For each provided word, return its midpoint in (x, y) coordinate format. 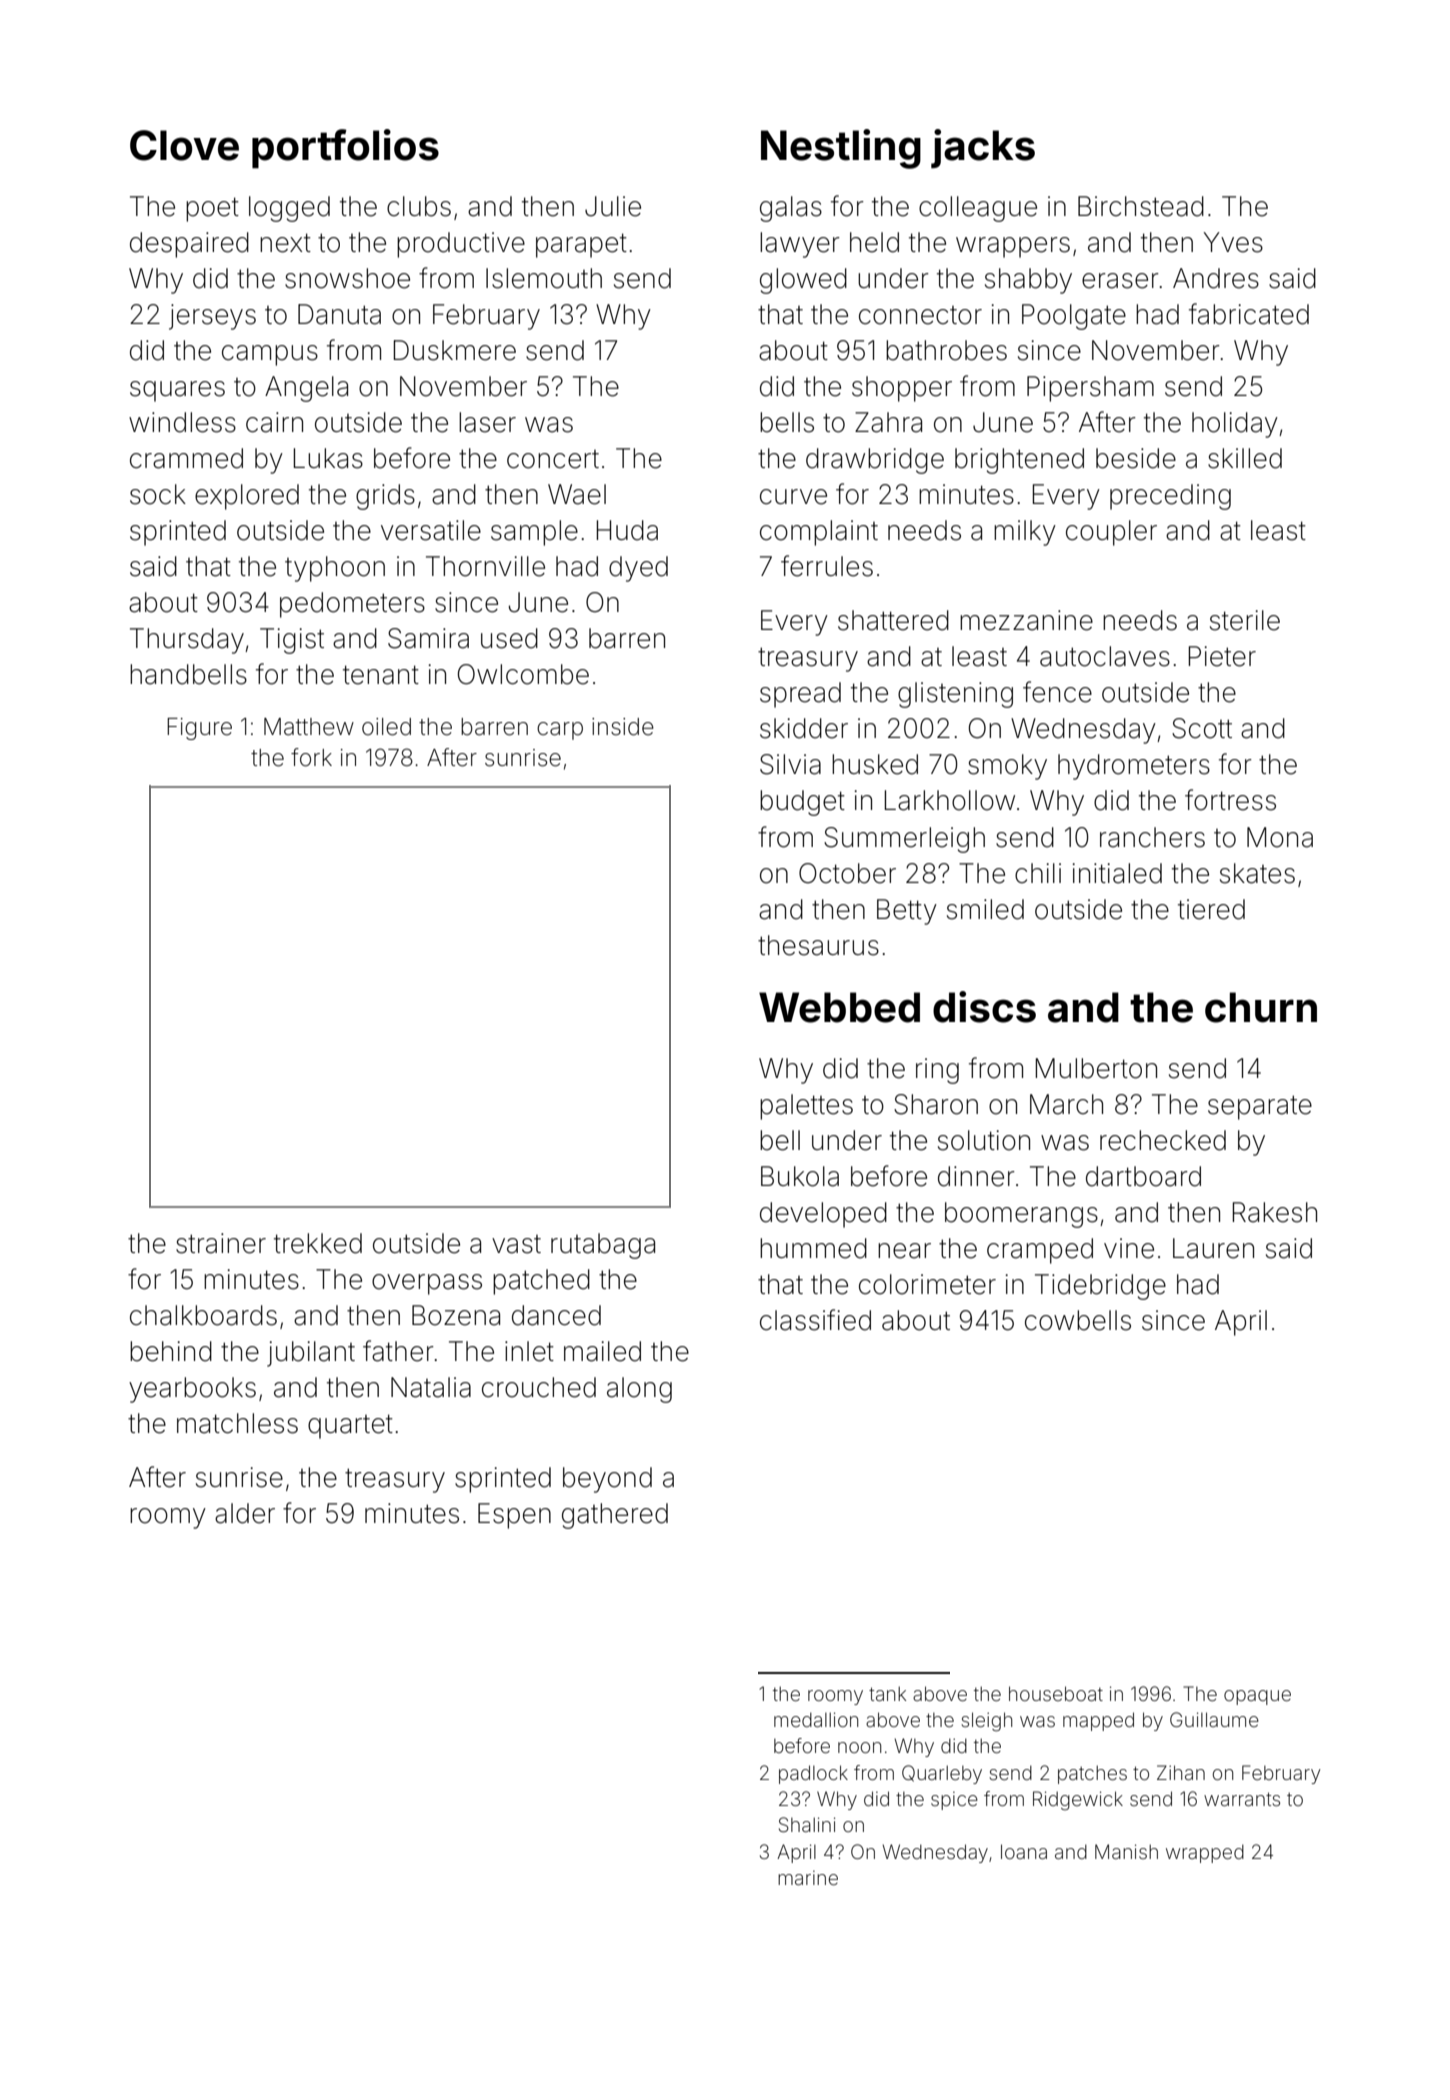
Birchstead (1141, 206)
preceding (1170, 497)
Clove (184, 145)
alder (245, 1513)
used (509, 638)
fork (311, 757)
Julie (613, 206)
